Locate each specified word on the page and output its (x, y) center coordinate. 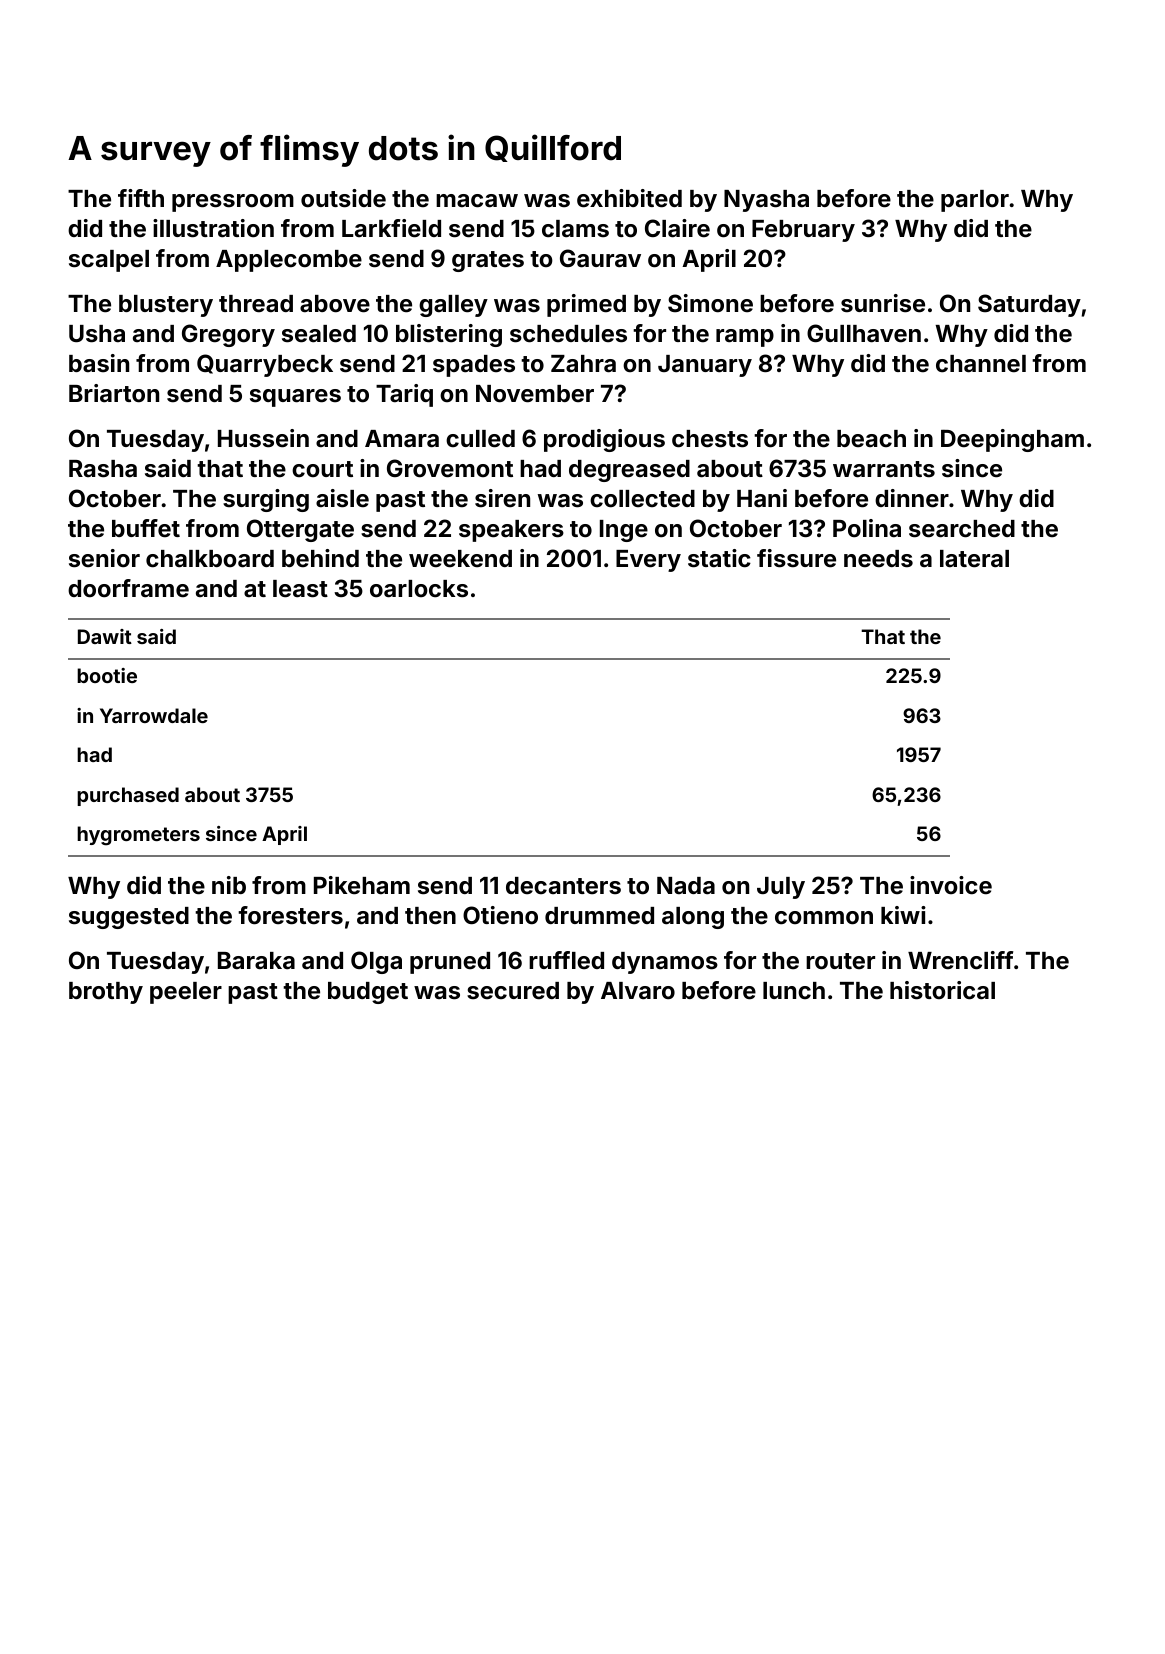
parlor (975, 201)
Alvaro (638, 991)
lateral (974, 559)
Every (648, 561)
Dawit (105, 636)
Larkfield (391, 228)
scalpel (109, 261)
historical (942, 990)
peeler (186, 993)
